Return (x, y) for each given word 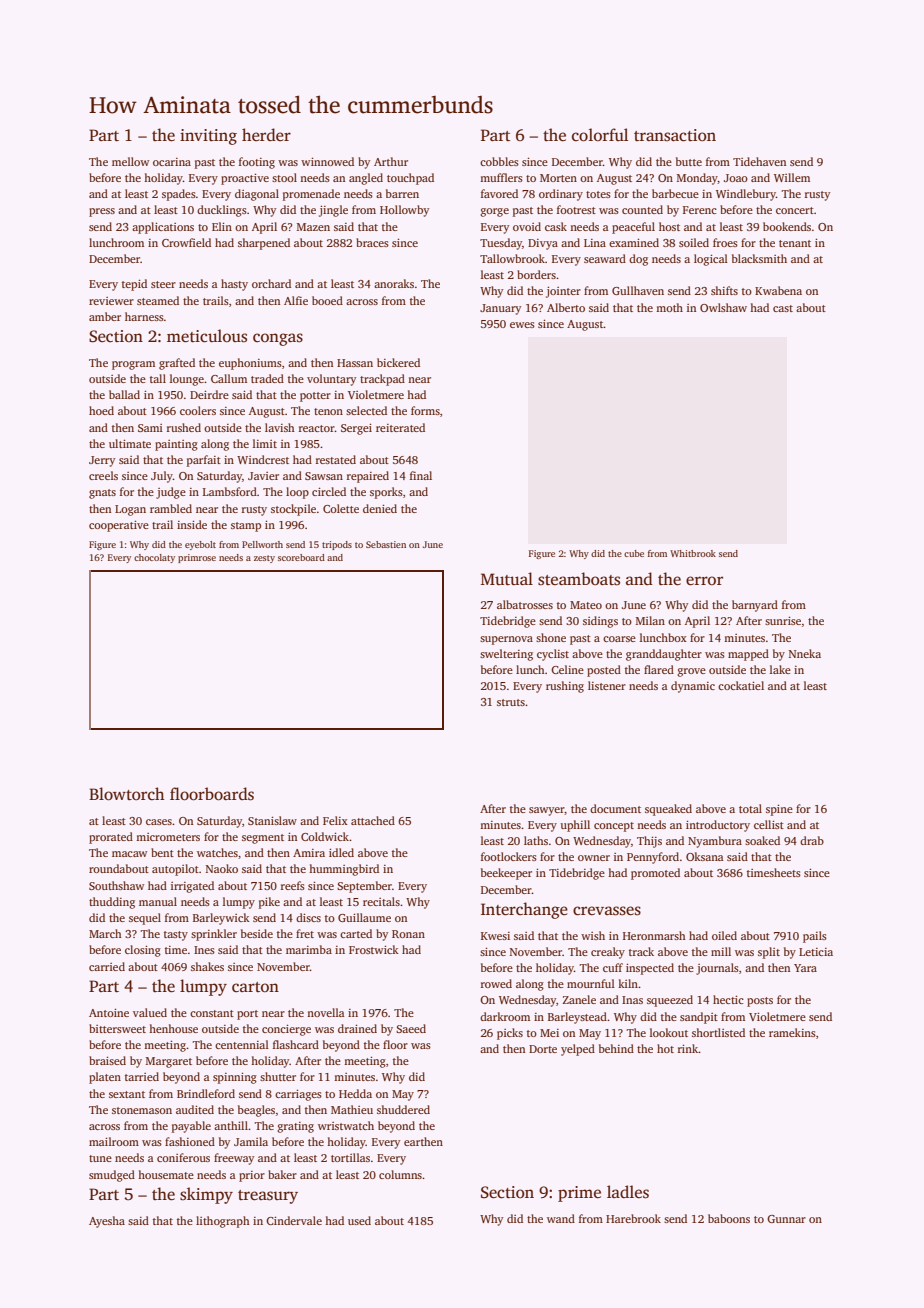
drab (812, 840)
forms (425, 410)
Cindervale (294, 1220)
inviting (208, 137)
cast (783, 308)
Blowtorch (126, 794)
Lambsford (230, 491)
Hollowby (404, 211)
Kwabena (778, 290)
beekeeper (506, 874)
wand (561, 1218)
